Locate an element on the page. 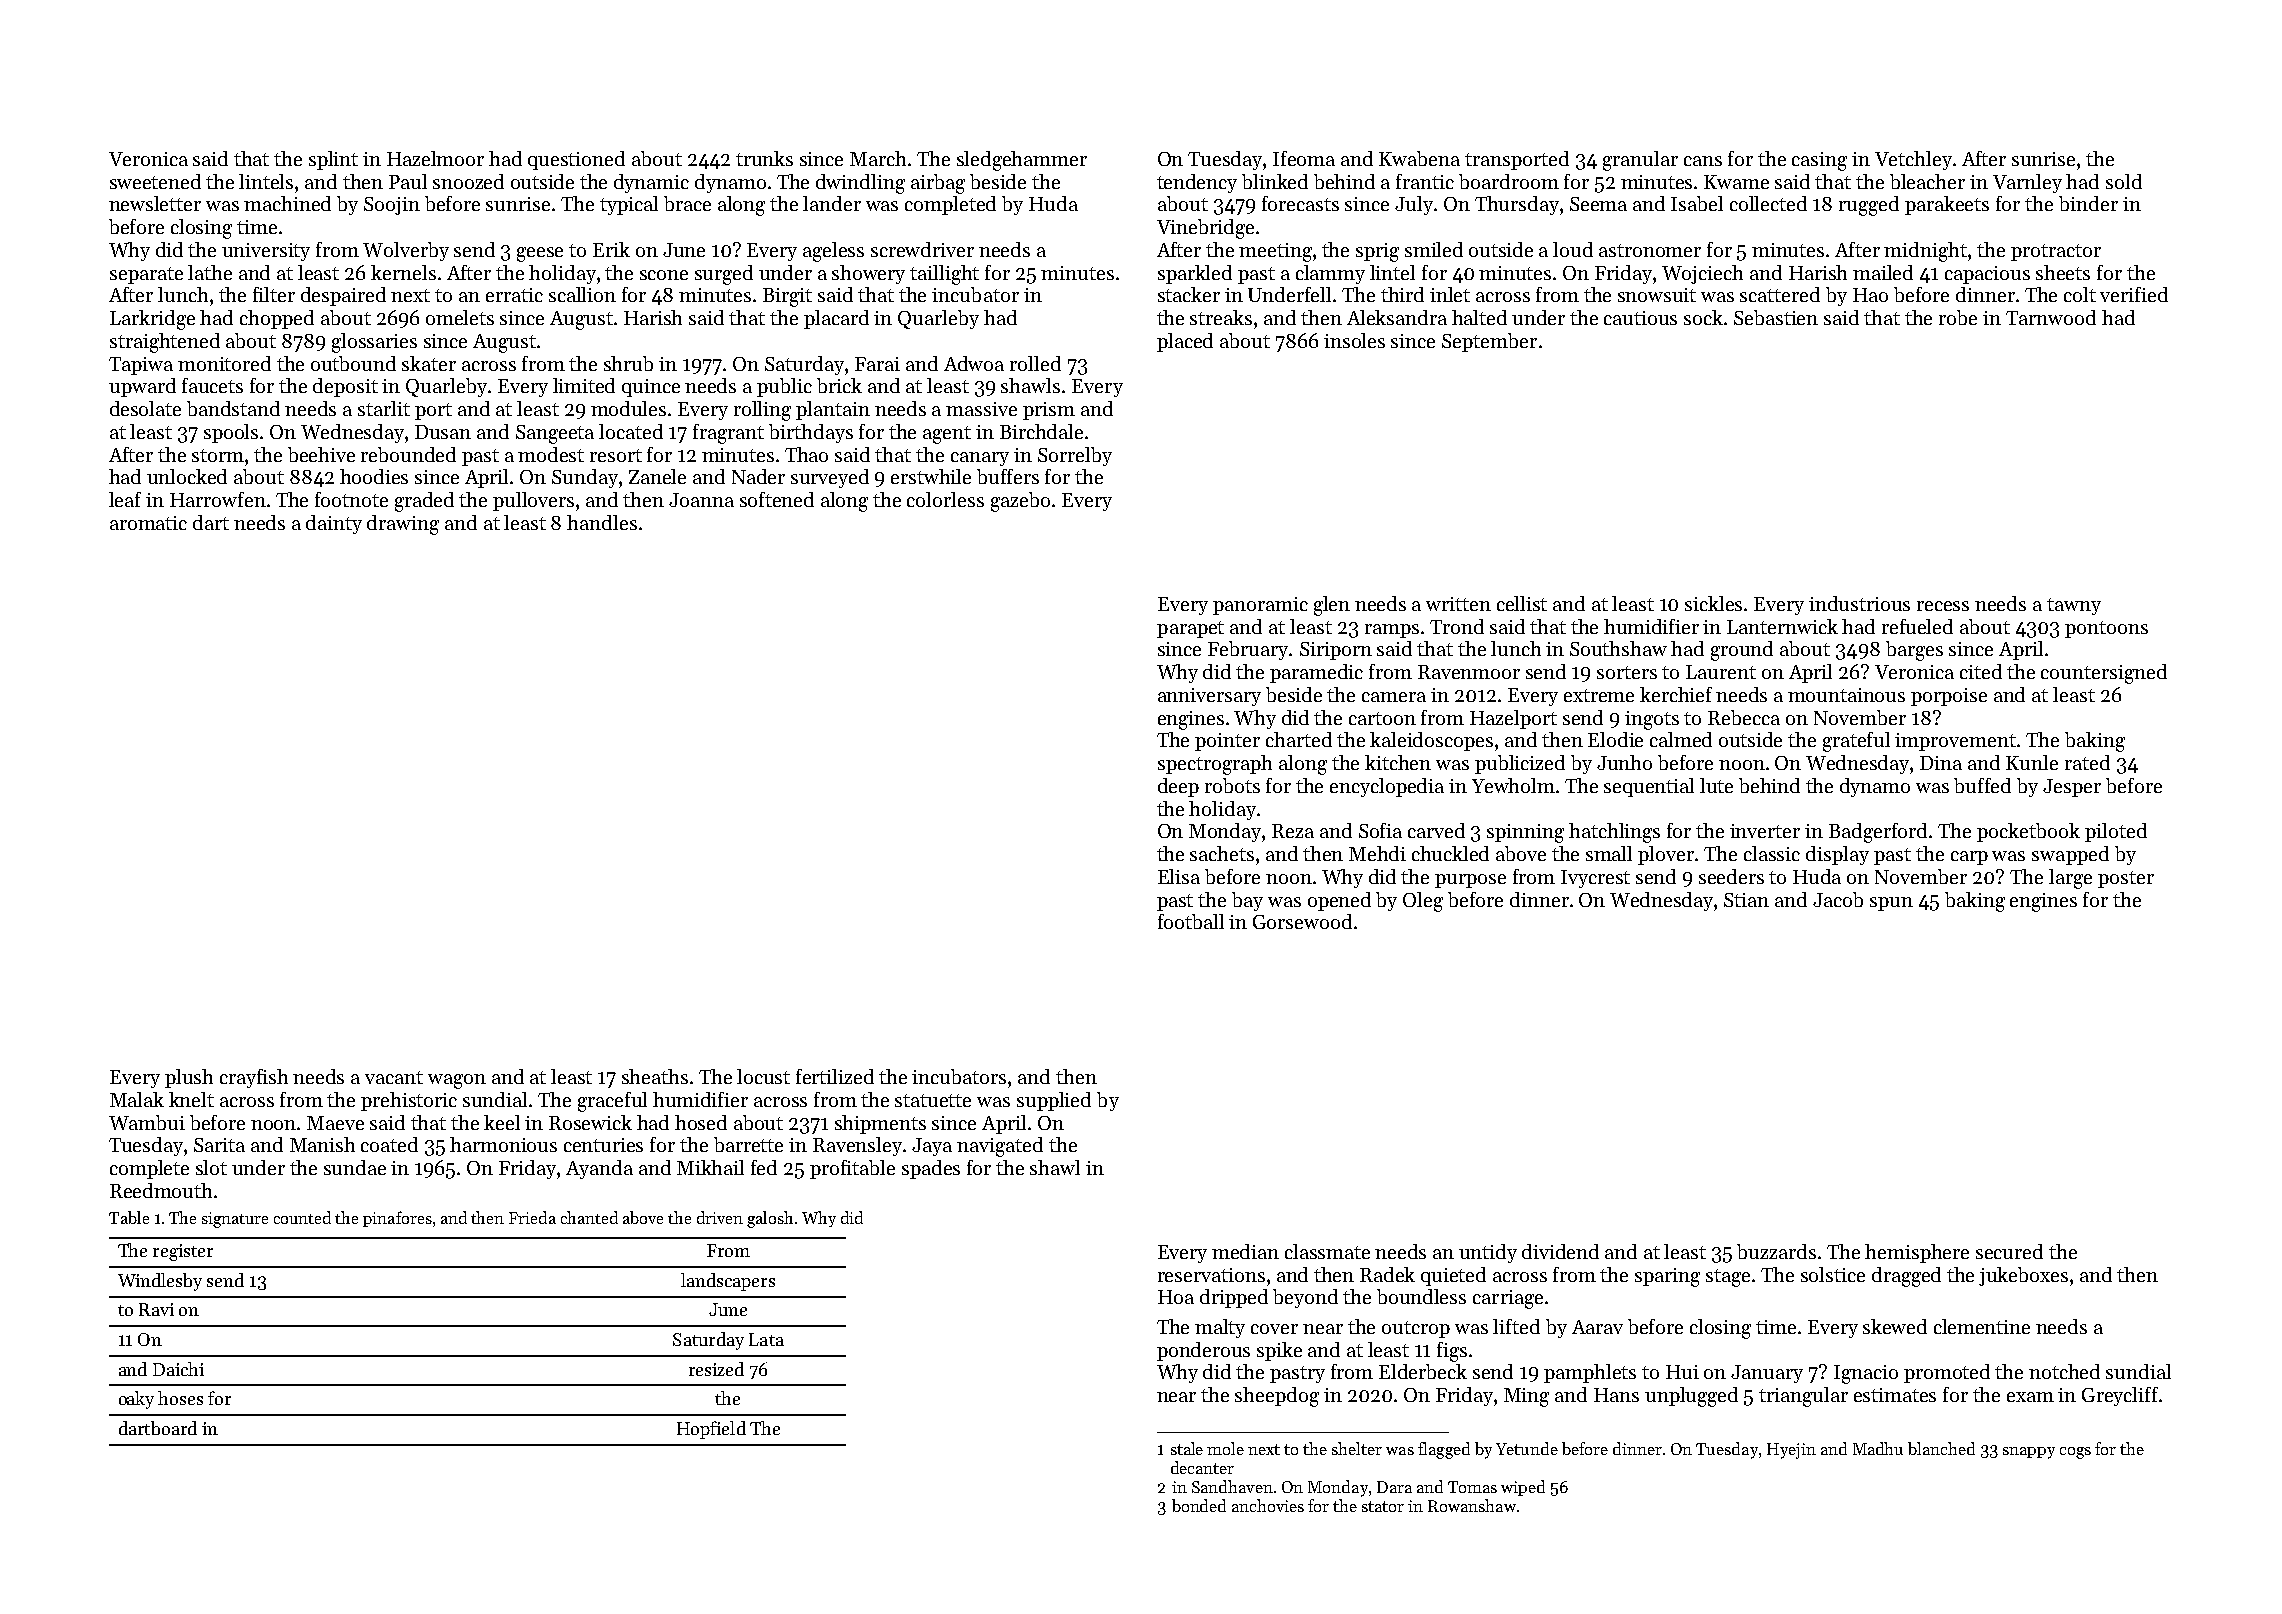  Hopfield is located at coordinates (711, 1430).
